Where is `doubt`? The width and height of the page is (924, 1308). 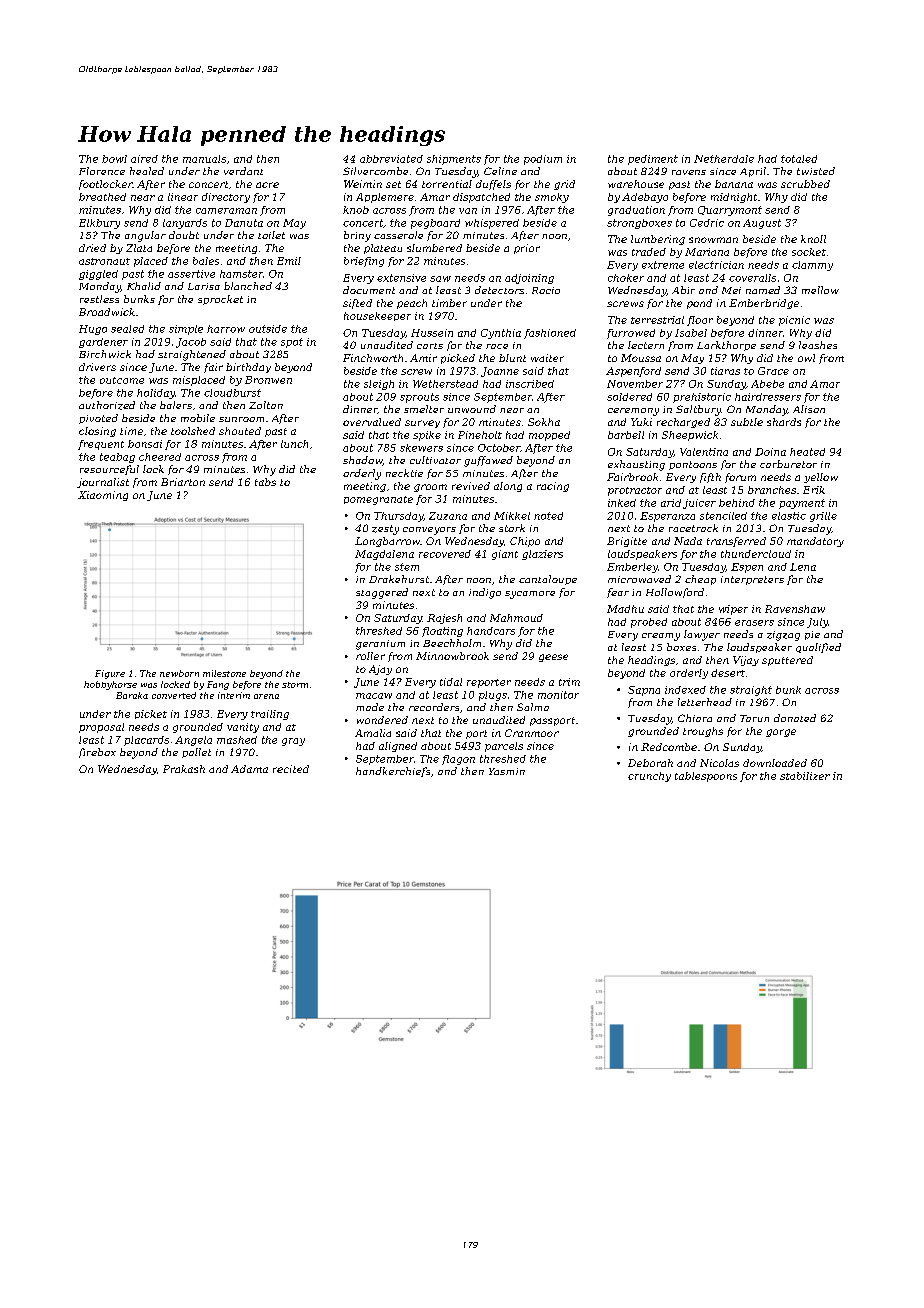
doubt is located at coordinates (184, 235).
